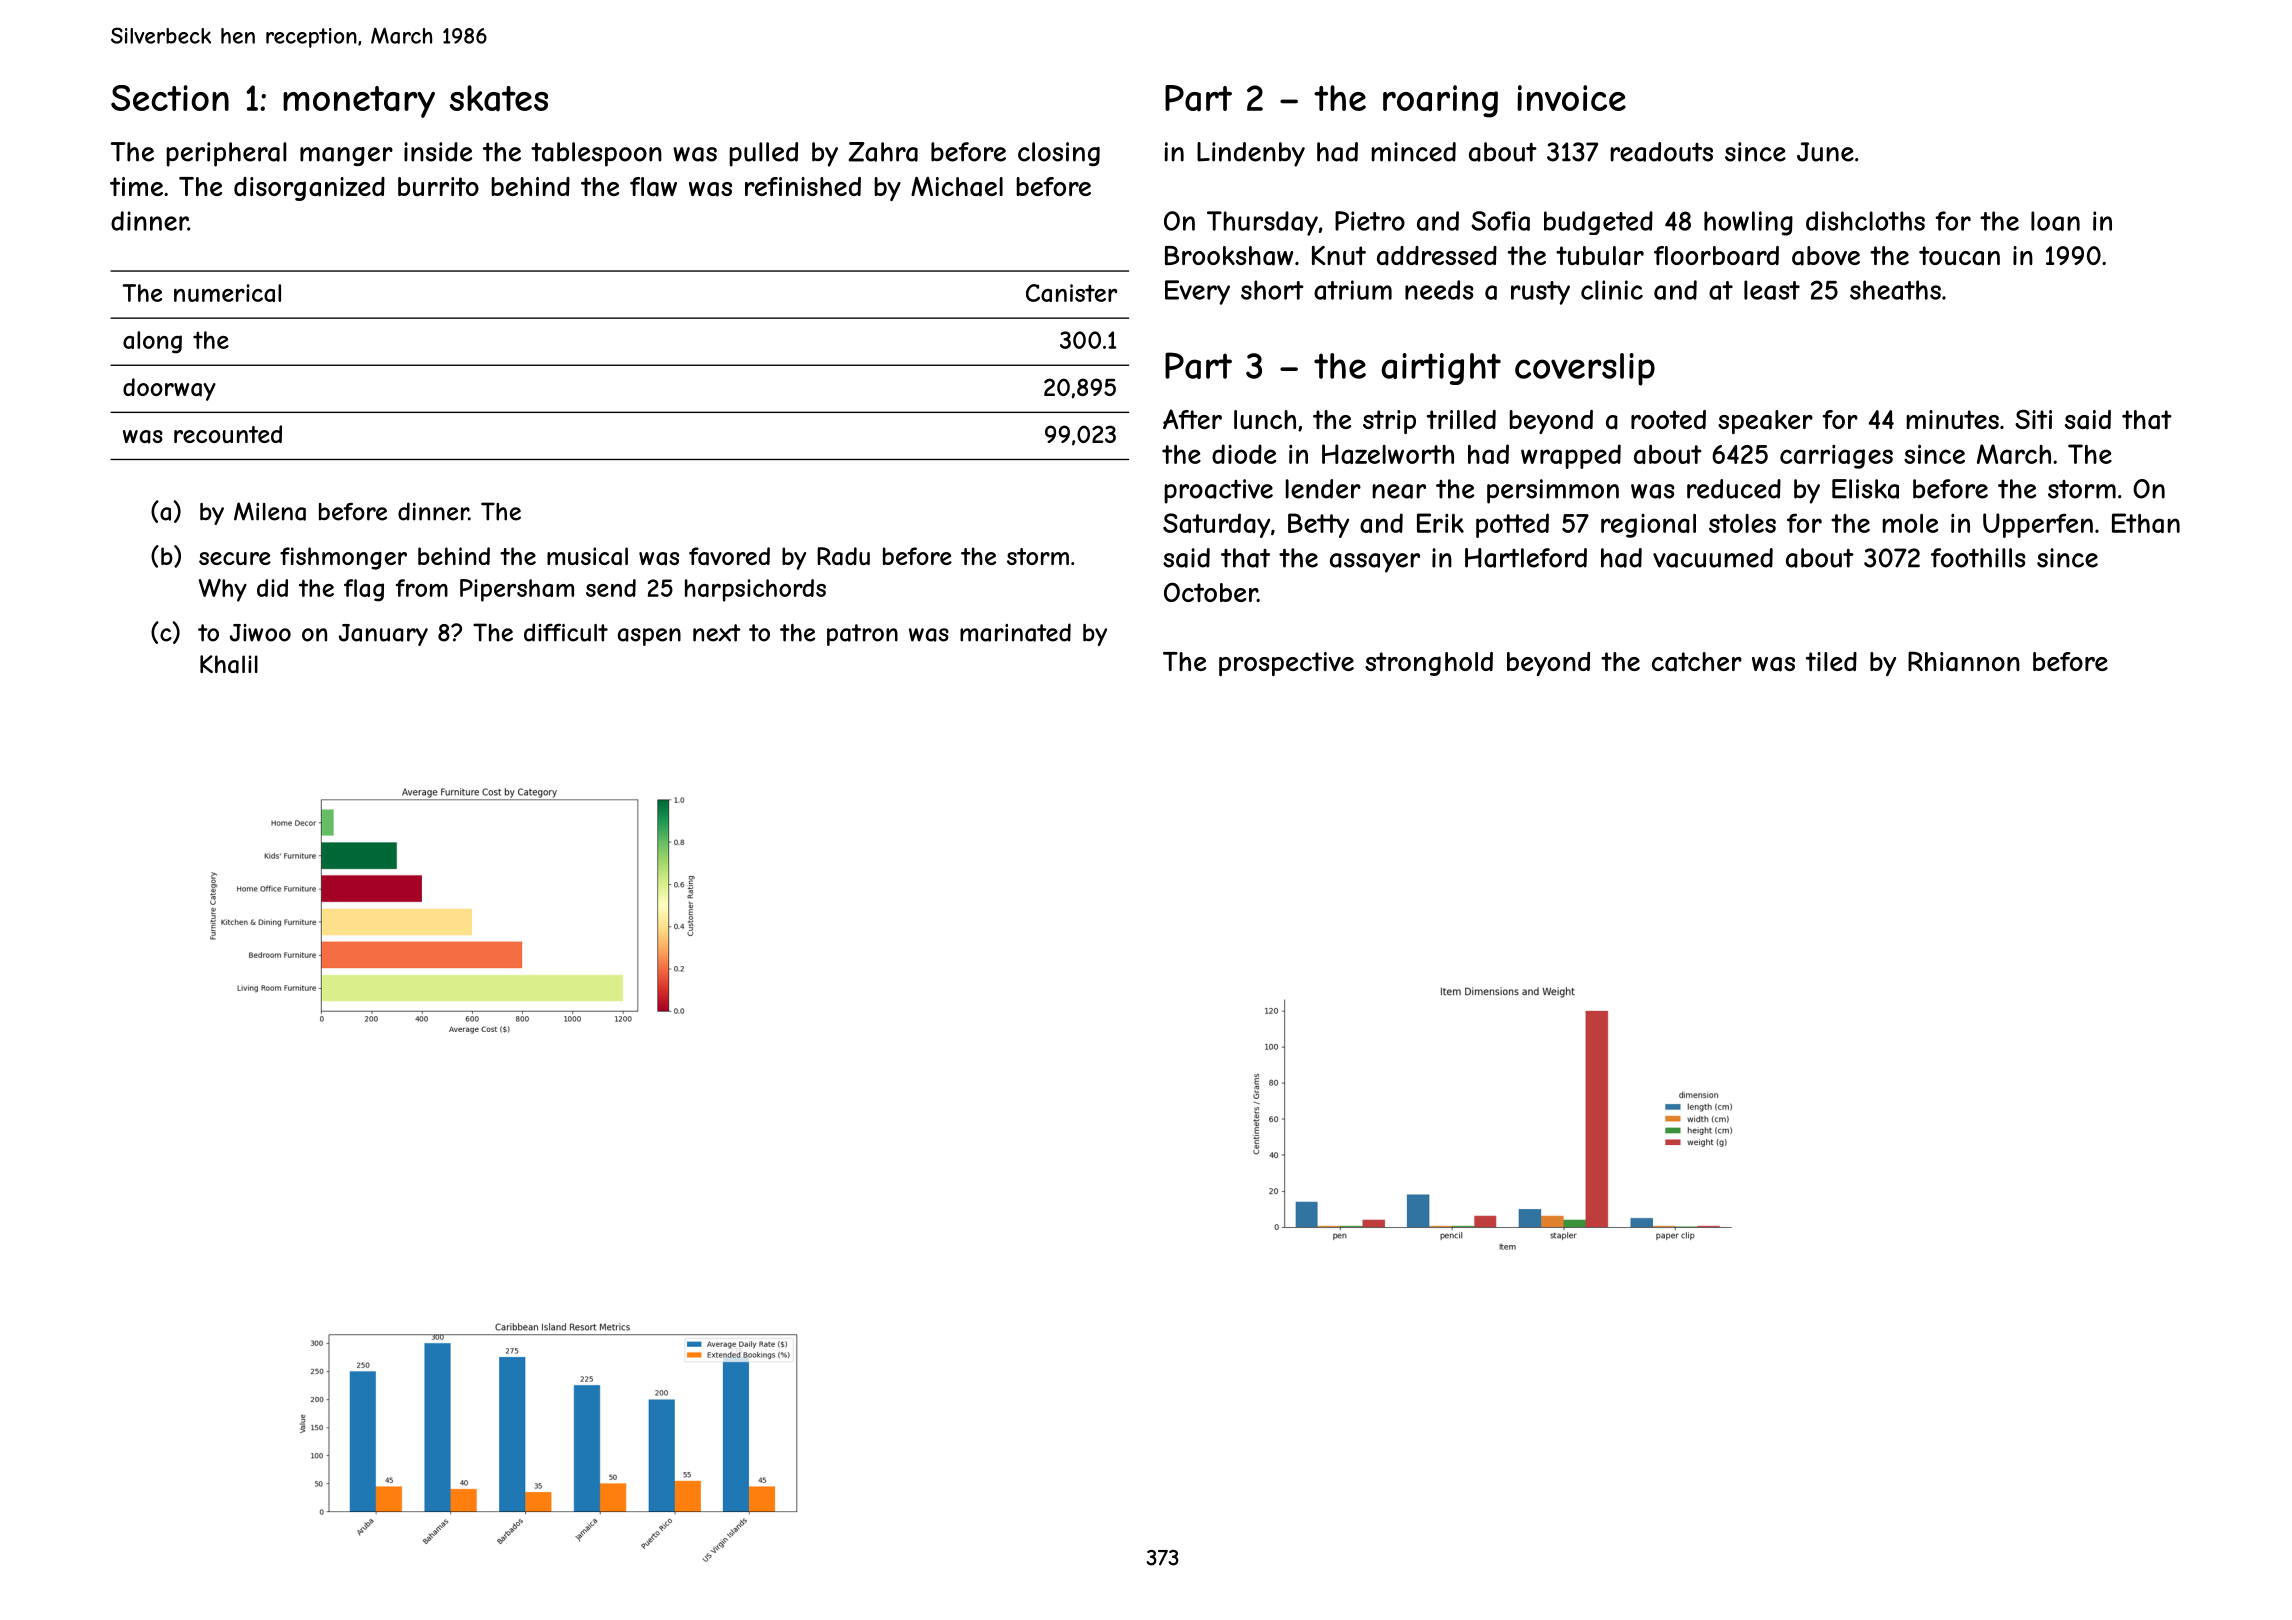  What do you see at coordinates (1571, 98) in the screenshot?
I see `invoice` at bounding box center [1571, 98].
